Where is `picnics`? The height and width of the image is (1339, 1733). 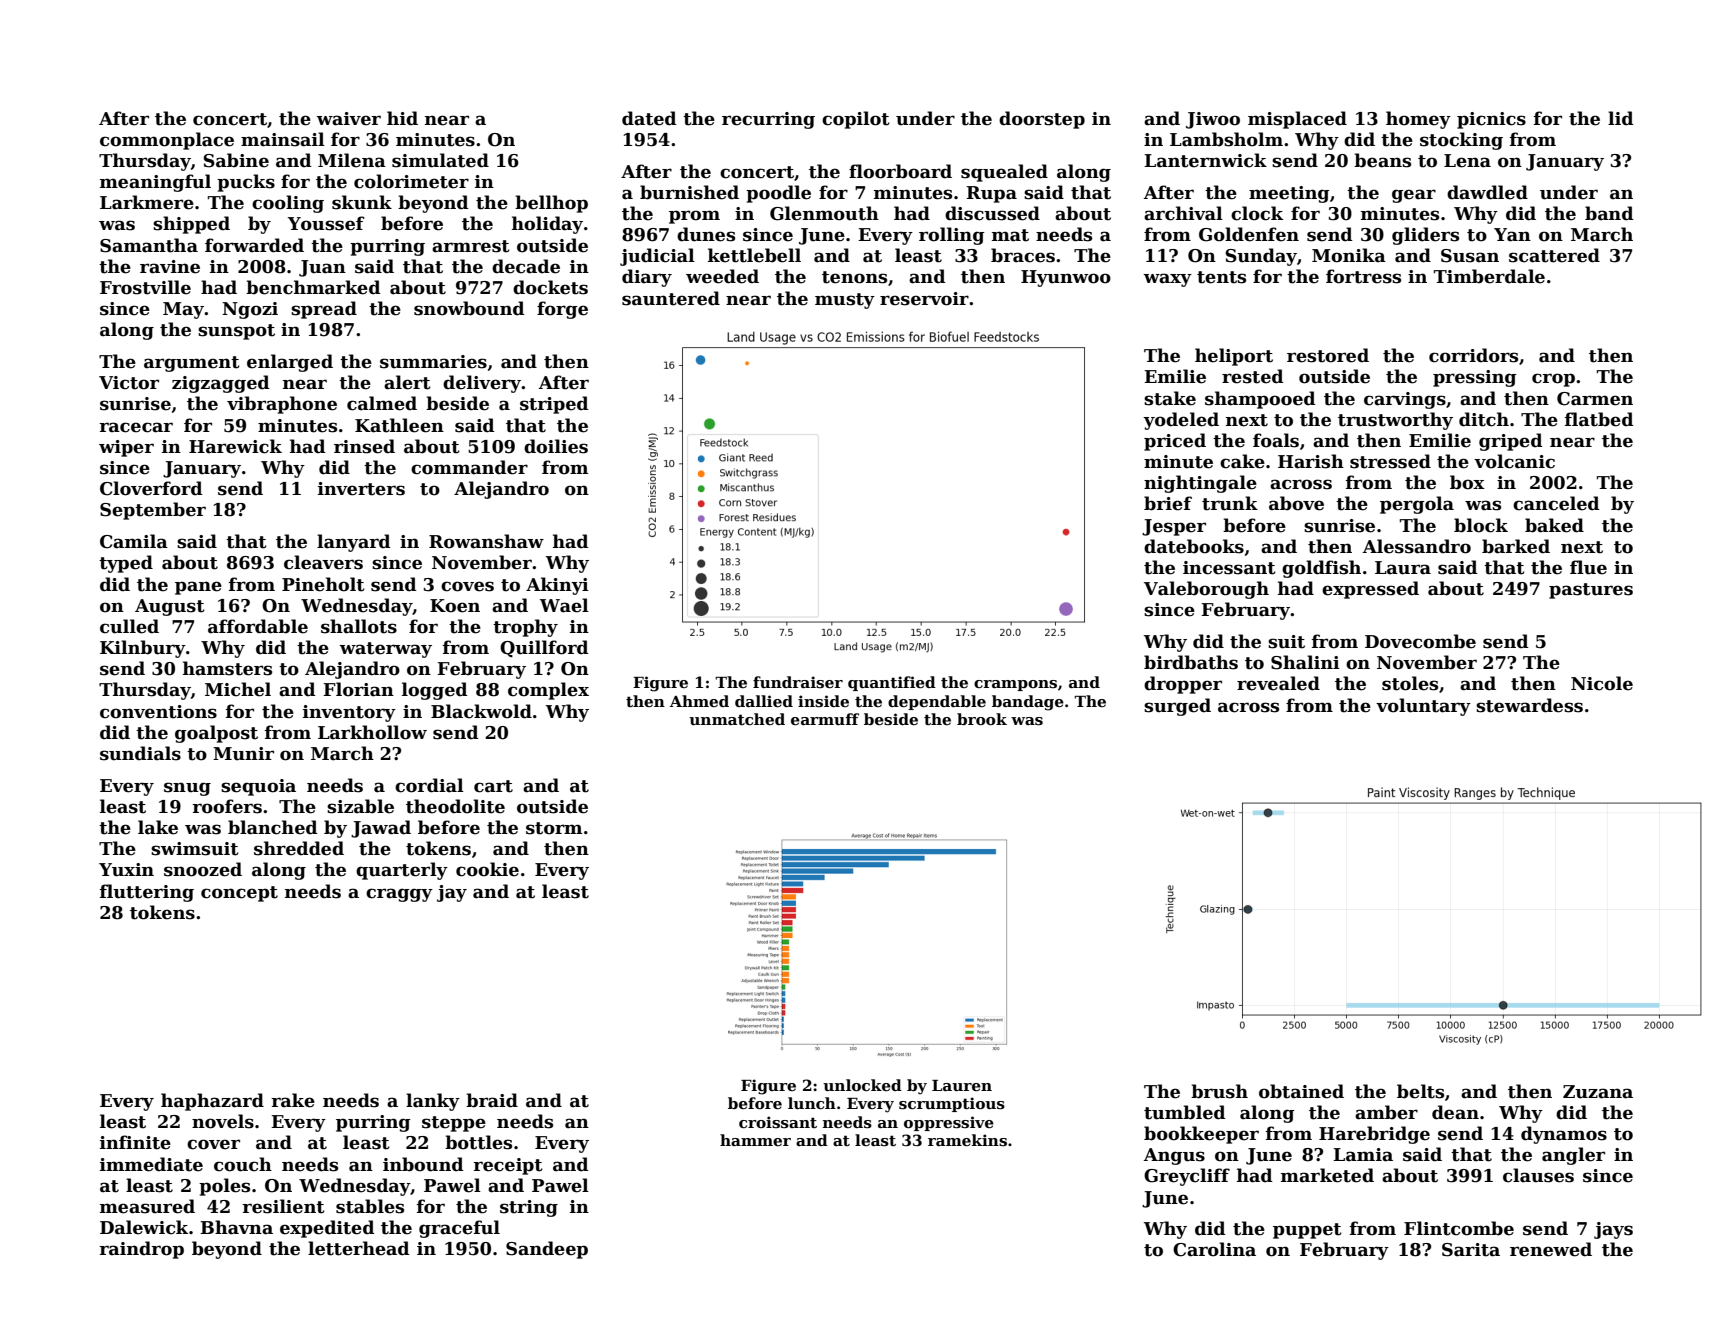 picnics is located at coordinates (1491, 120).
